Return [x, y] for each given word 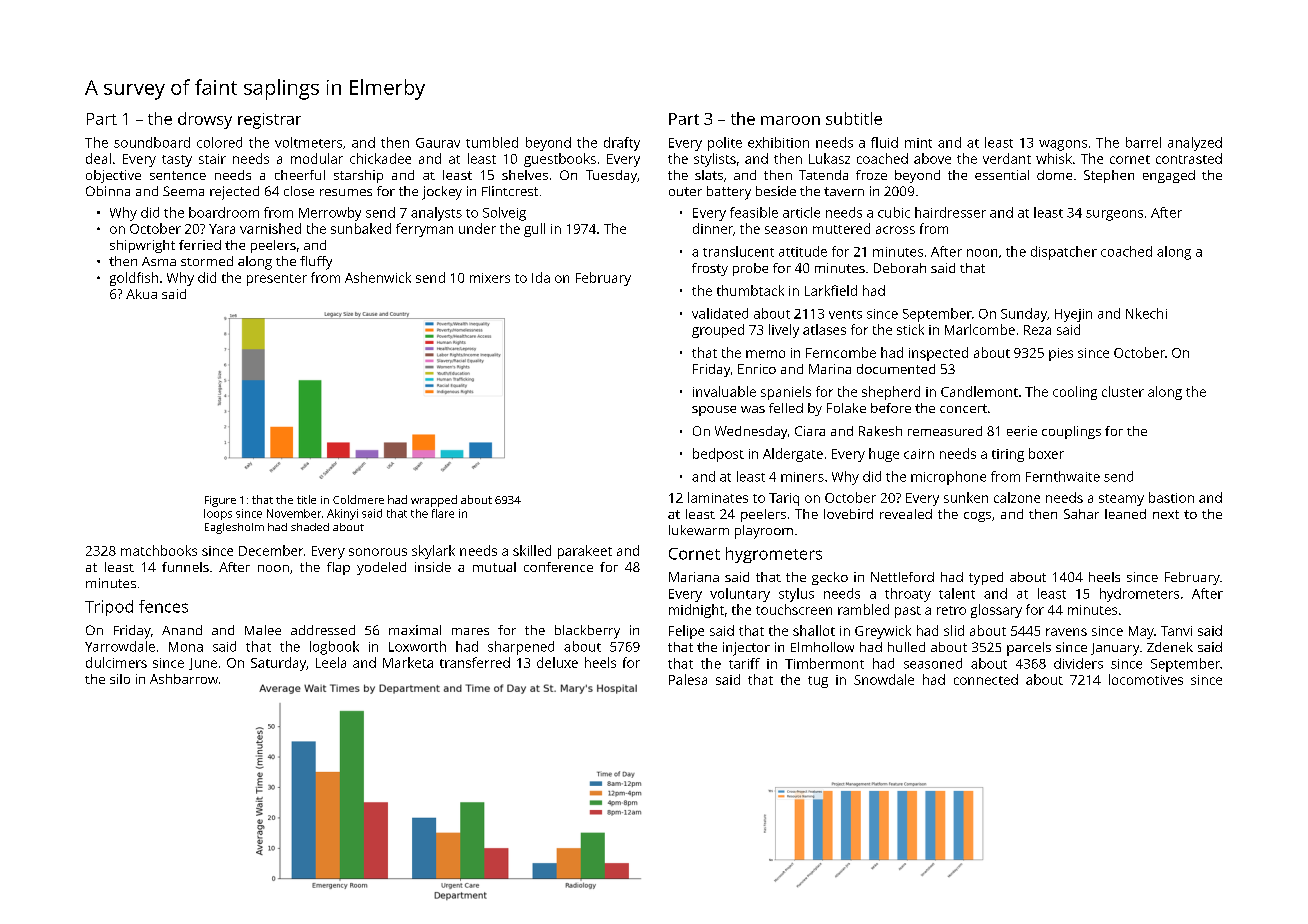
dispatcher [1064, 253]
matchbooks [159, 550]
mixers [490, 278]
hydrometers [1139, 595]
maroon [790, 120]
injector [746, 649]
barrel [1143, 142]
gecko [830, 578]
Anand [182, 630]
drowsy [205, 120]
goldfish [134, 279]
